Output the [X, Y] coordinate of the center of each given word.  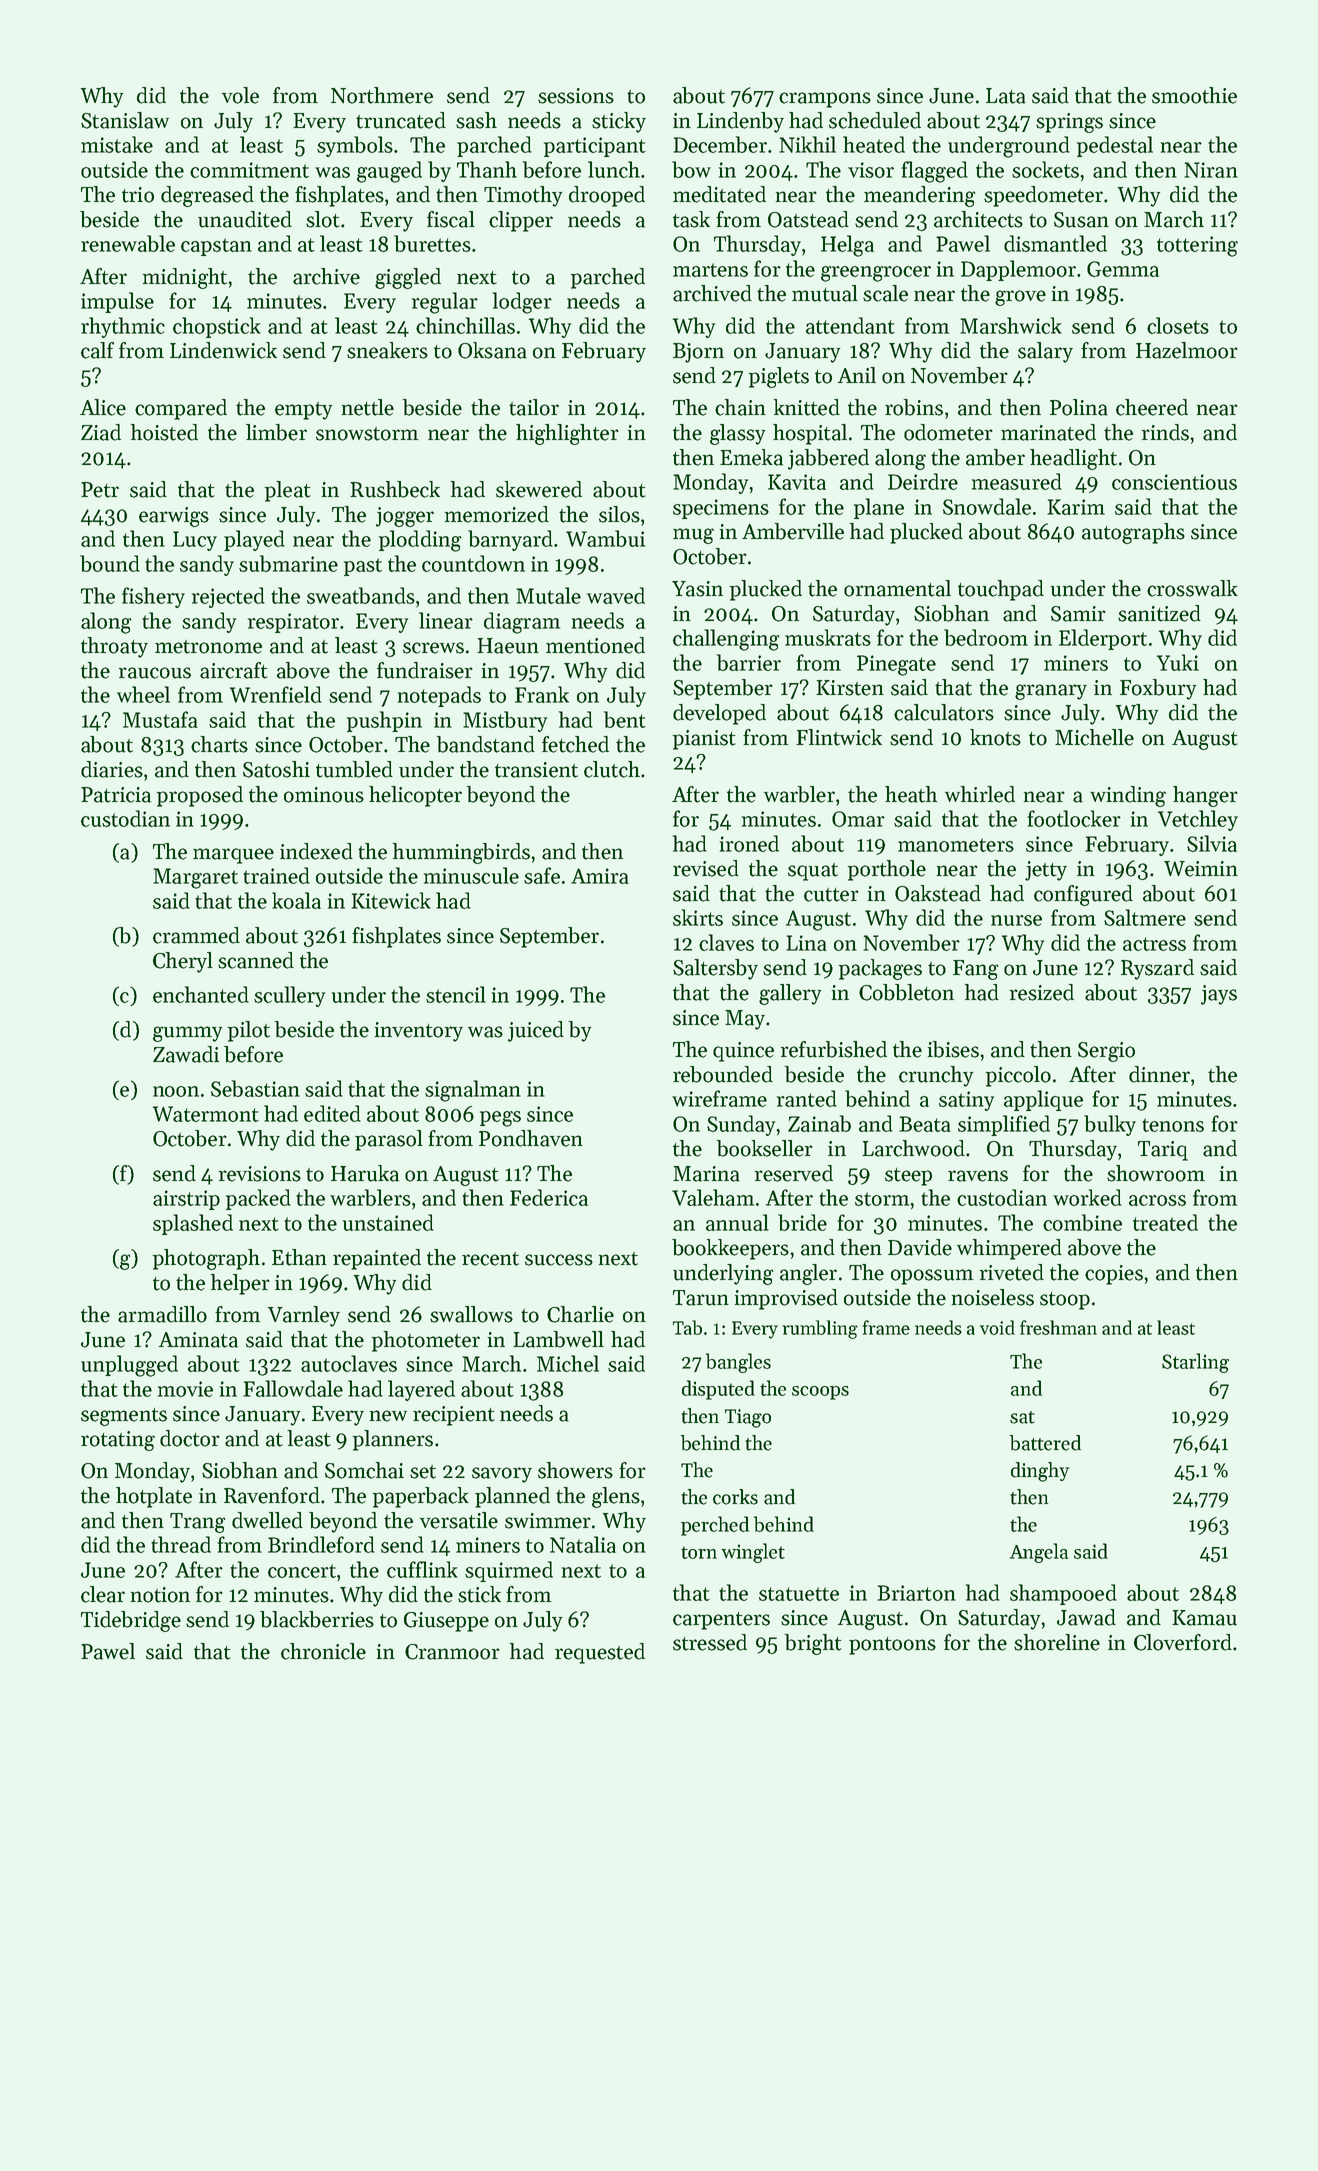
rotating [118, 1441]
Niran [1211, 170]
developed [719, 714]
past [363, 567]
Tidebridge [131, 1621]
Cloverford [1183, 1642]
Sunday [742, 1125]
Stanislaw [125, 120]
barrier [749, 662]
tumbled [354, 769]
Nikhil [807, 144]
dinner [1159, 1074]
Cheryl [183, 962]
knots [995, 737]
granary [1051, 692]
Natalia [583, 1544]
